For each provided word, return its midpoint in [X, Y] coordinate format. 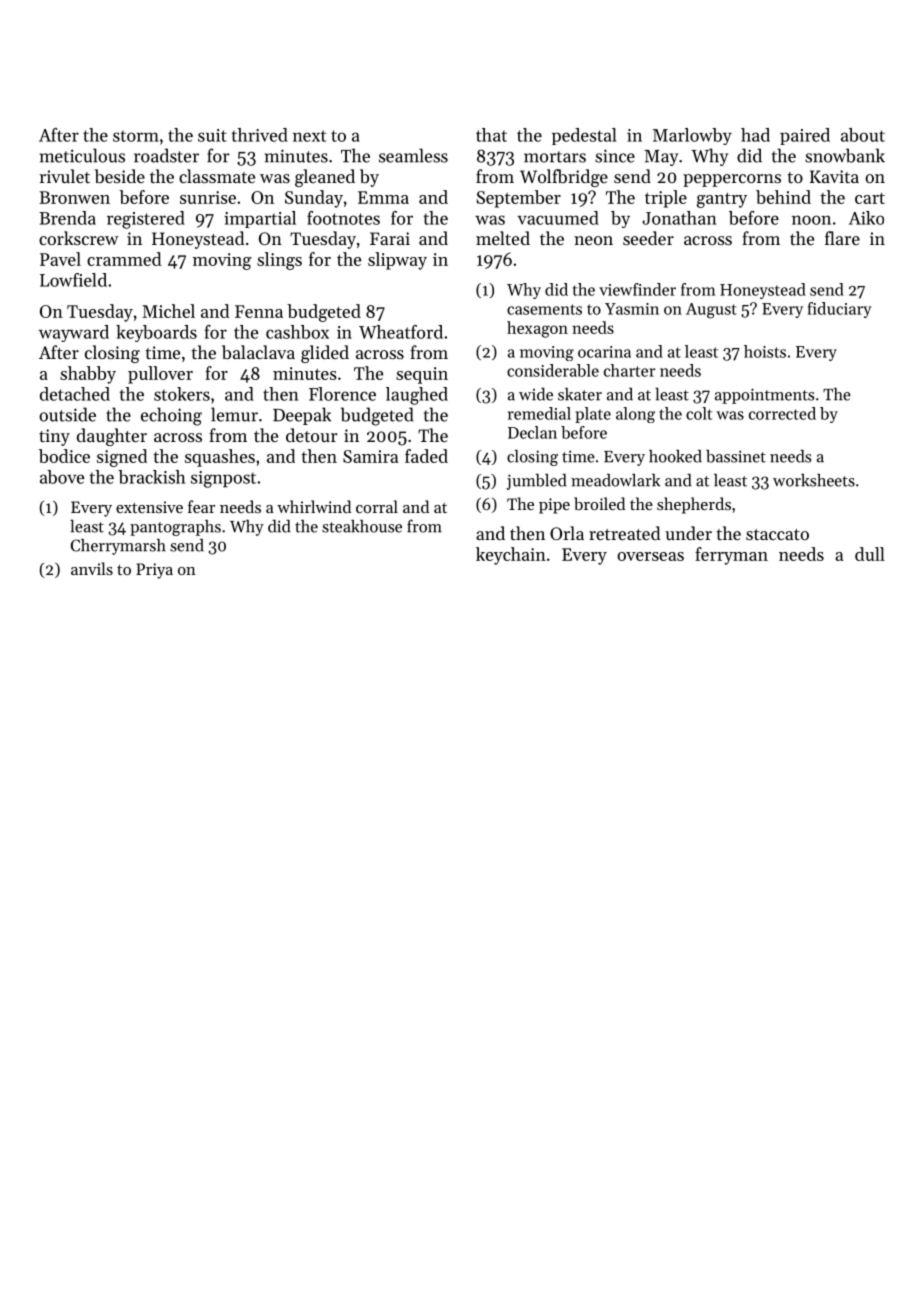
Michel [168, 311]
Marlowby [692, 136]
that [491, 135]
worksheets [814, 480]
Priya [154, 571]
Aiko [866, 218]
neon [593, 240]
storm [136, 136]
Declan [532, 432]
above [62, 477]
